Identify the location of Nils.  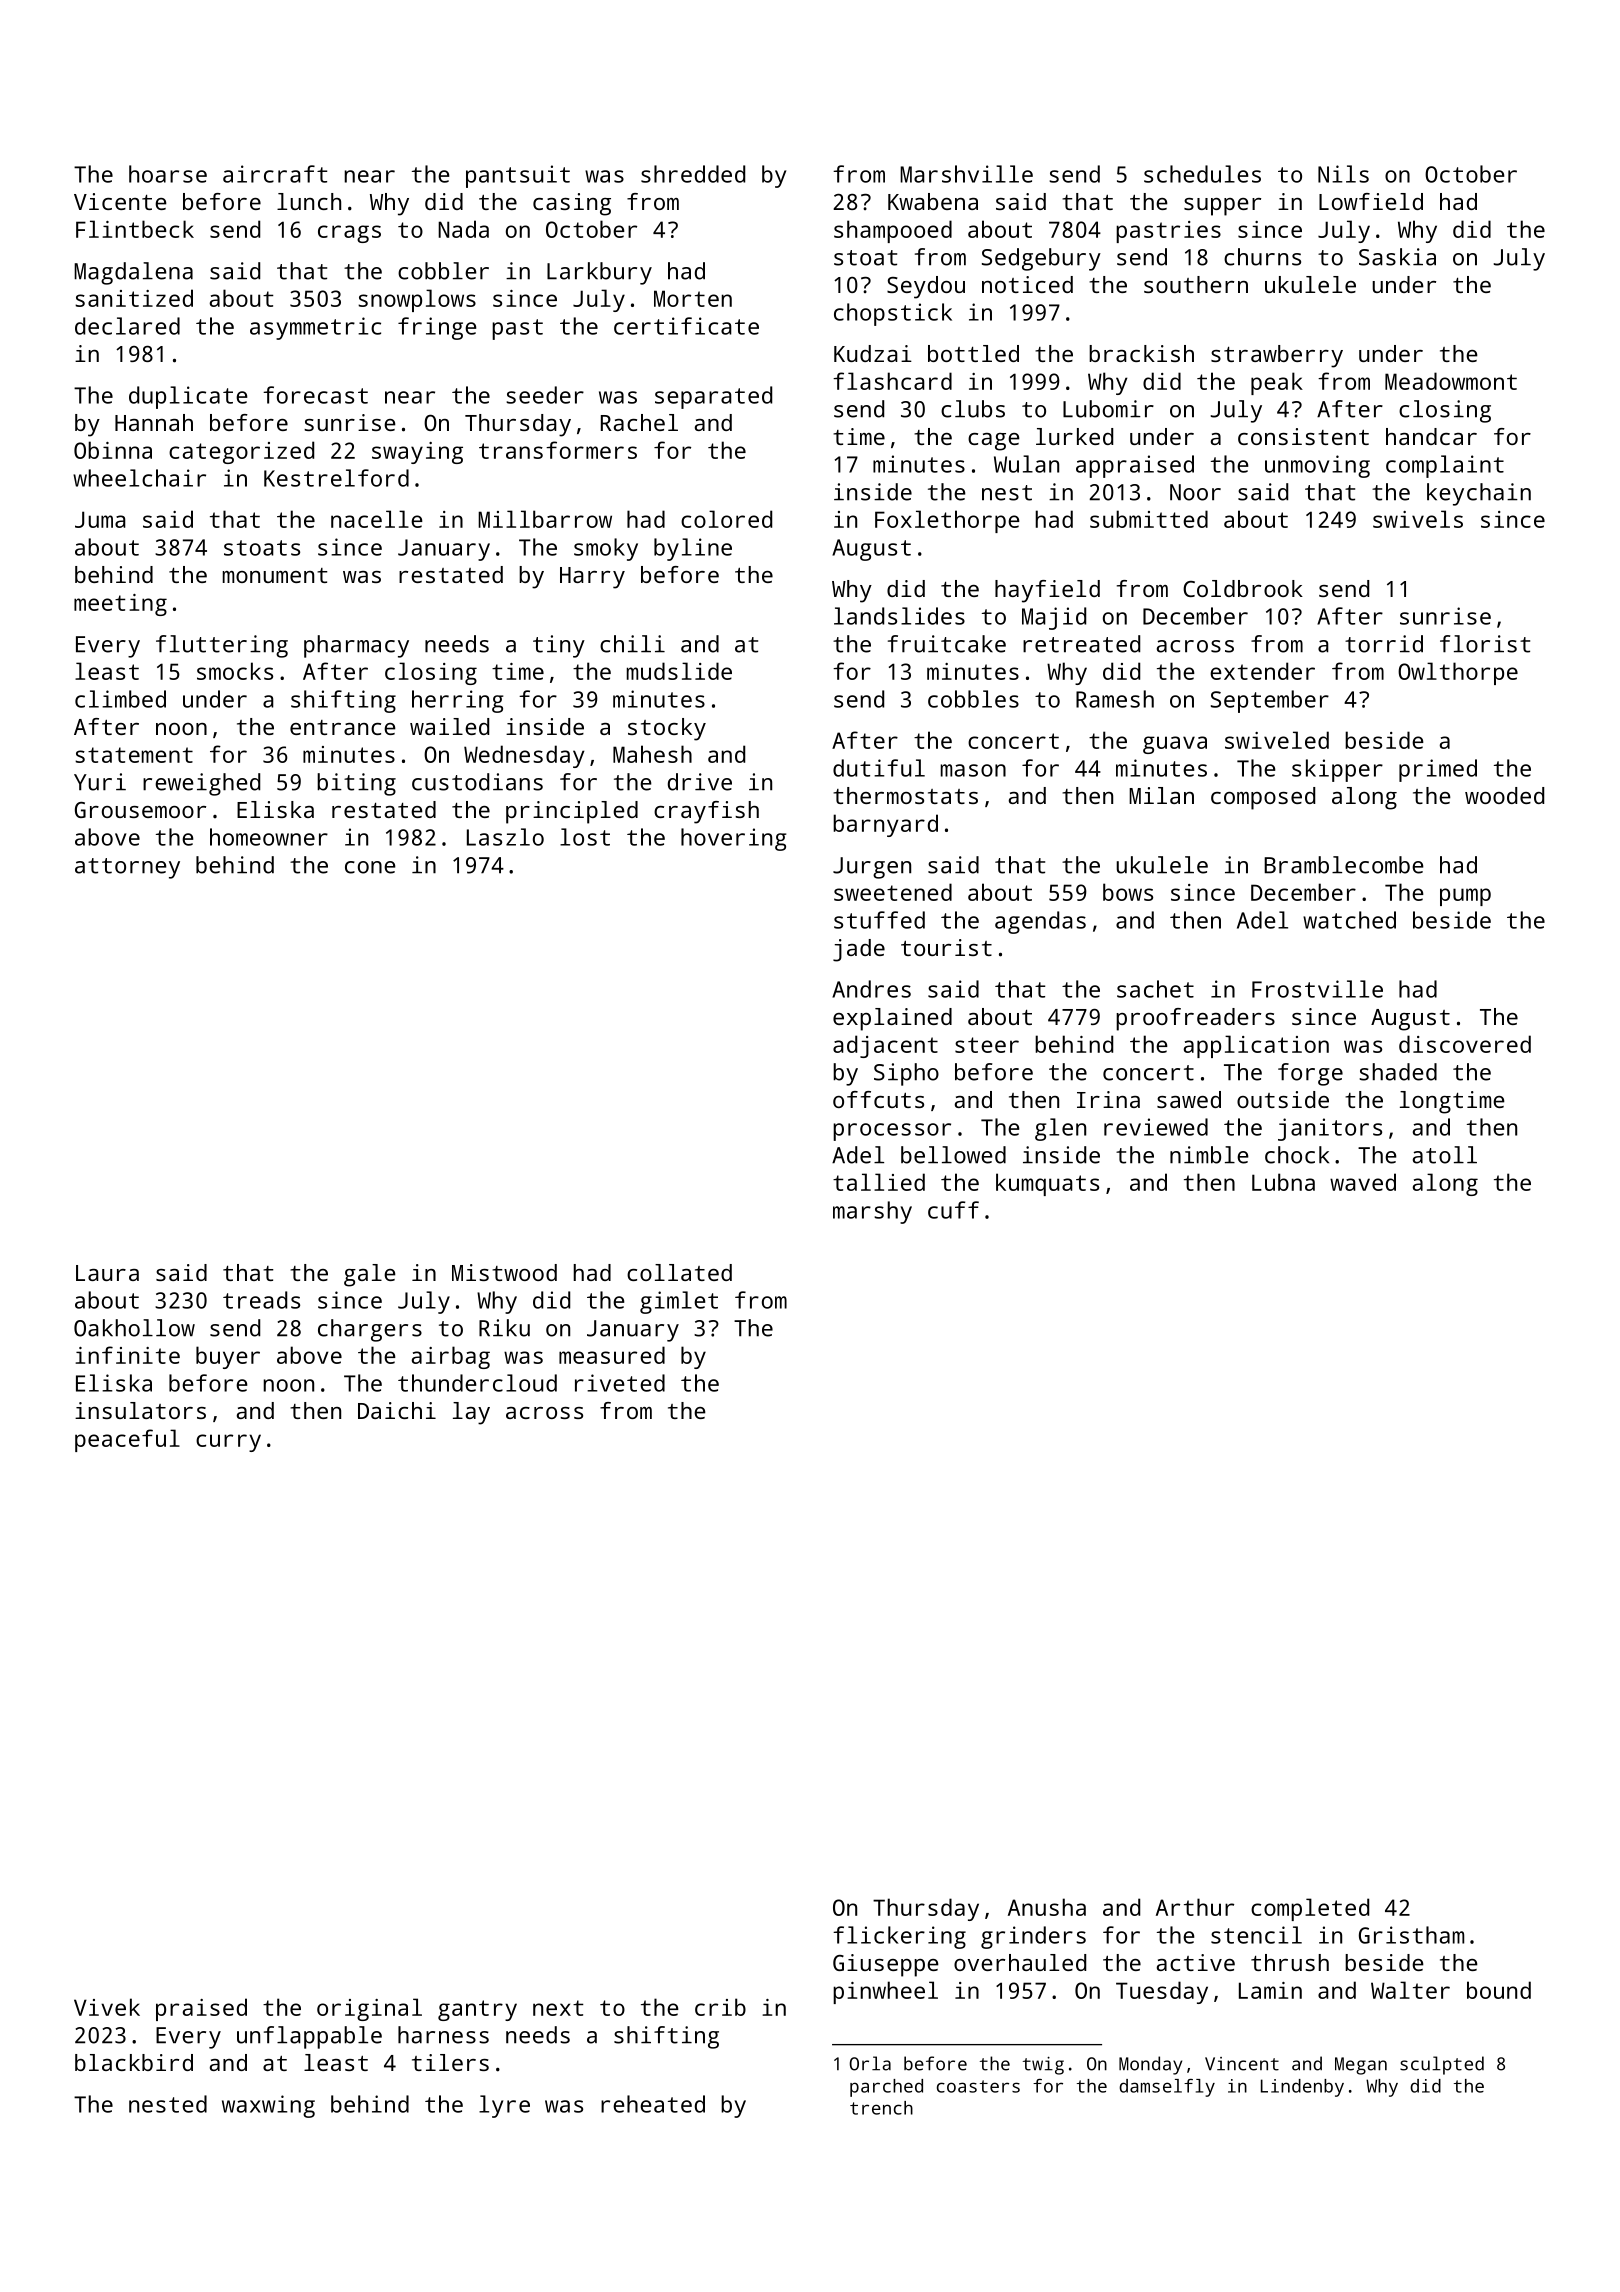
(1343, 174).
